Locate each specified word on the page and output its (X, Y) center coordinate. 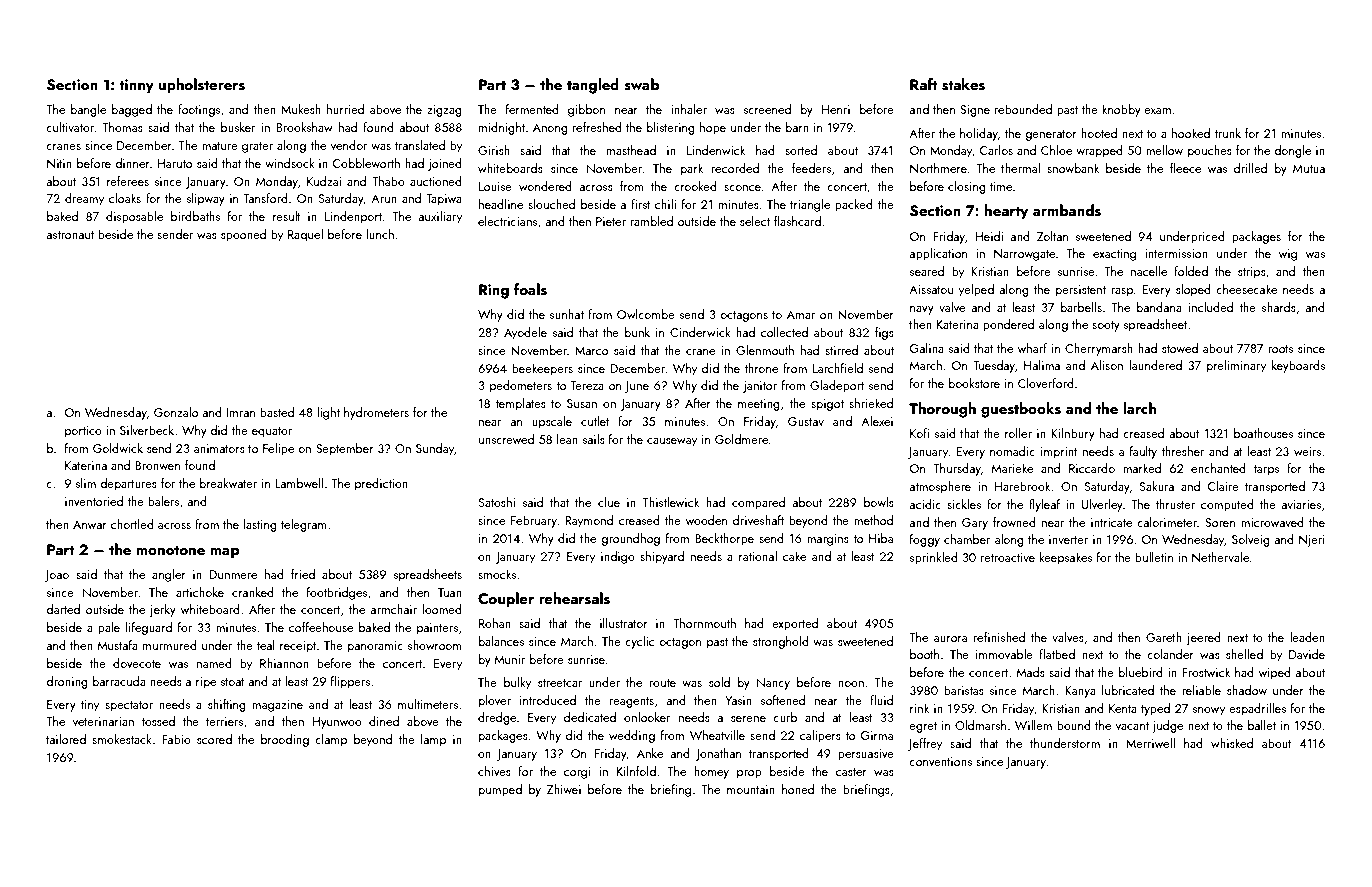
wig (1288, 255)
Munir (510, 659)
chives (494, 771)
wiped (1275, 673)
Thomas (122, 127)
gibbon (586, 110)
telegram (304, 525)
